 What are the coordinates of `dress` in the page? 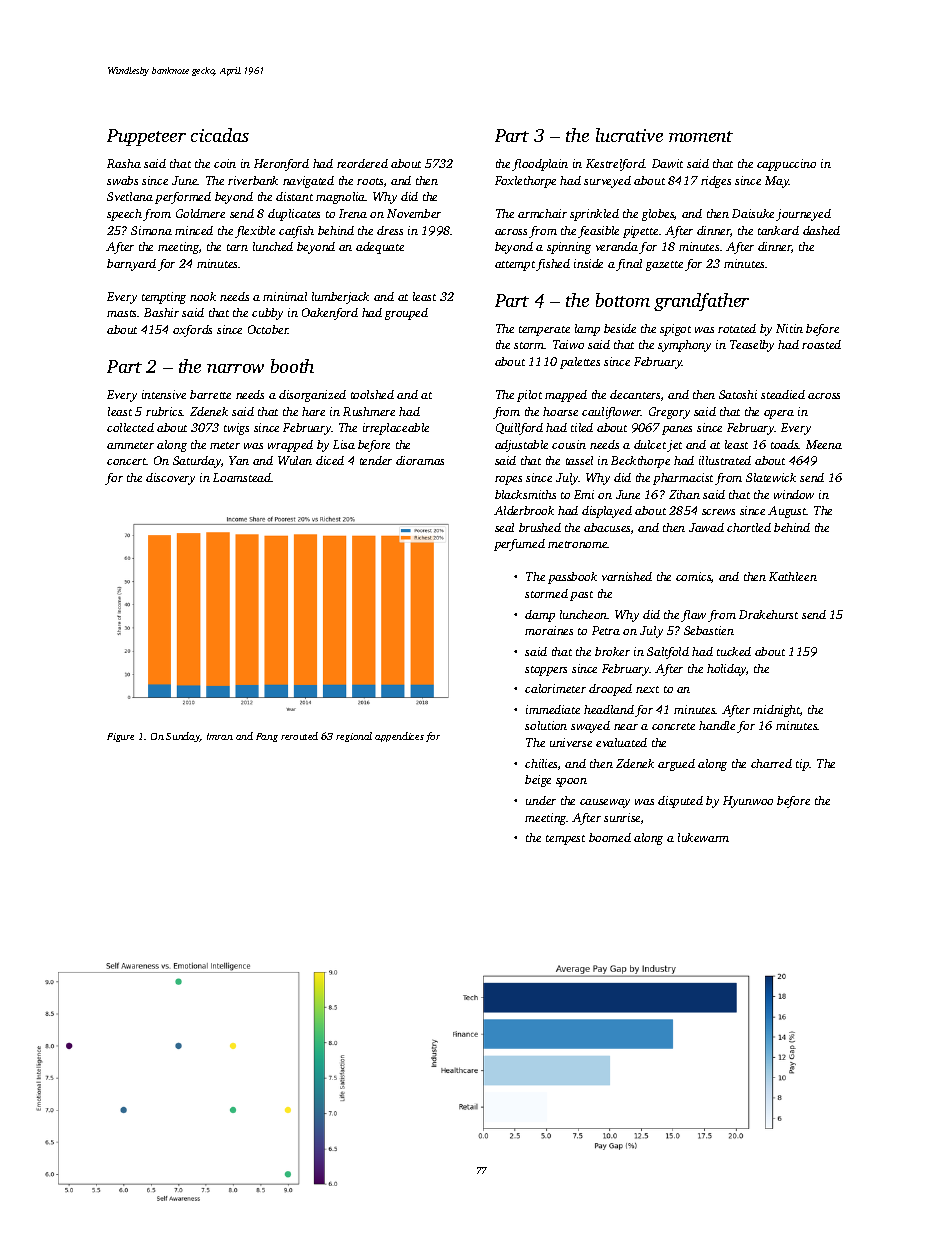 It's located at (390, 230).
